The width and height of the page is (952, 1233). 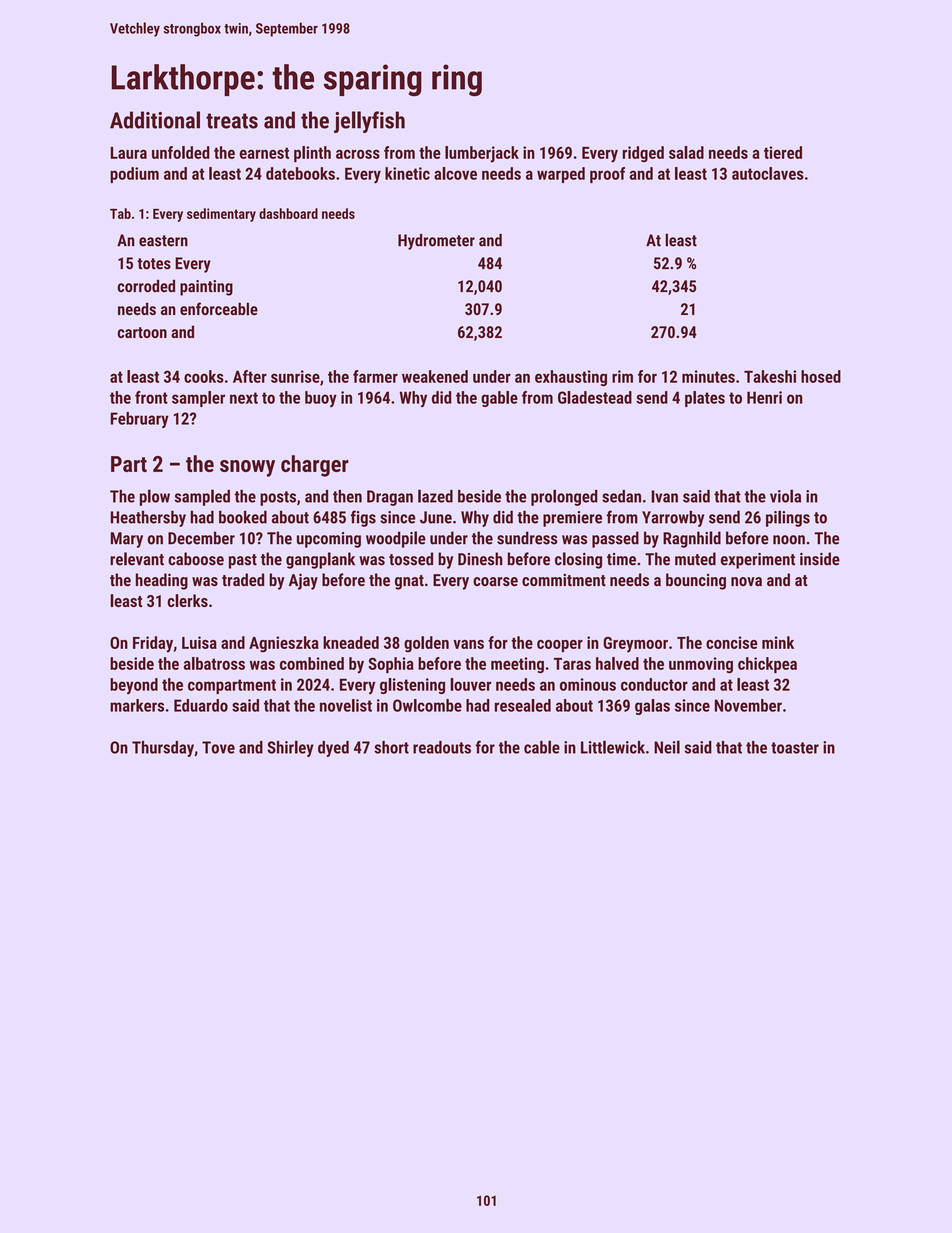 I want to click on unfolded, so click(x=181, y=152).
